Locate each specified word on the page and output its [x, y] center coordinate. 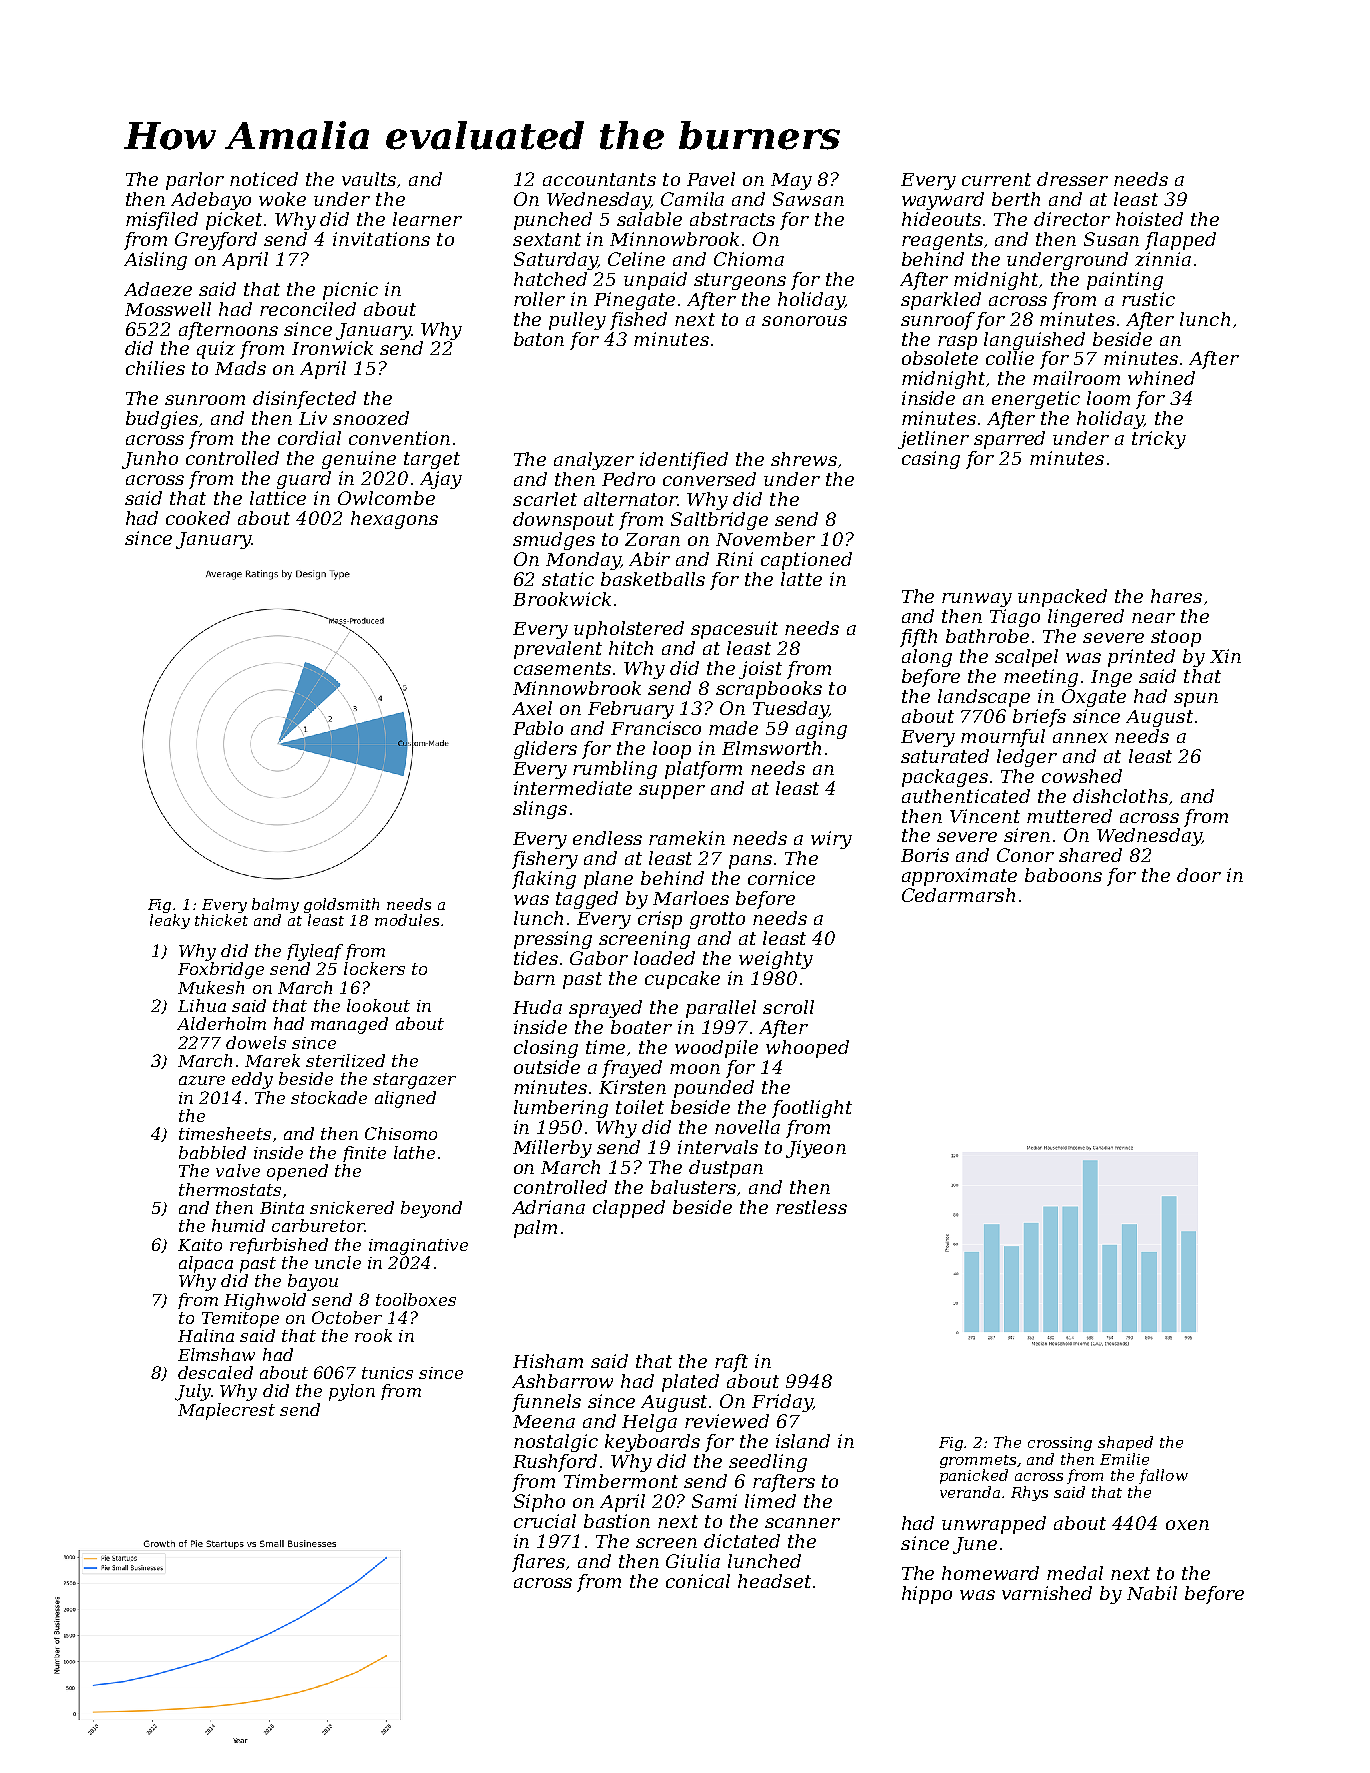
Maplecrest [226, 1411]
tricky [1159, 440]
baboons [1063, 875]
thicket [221, 920]
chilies [155, 368]
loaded [664, 958]
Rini [734, 559]
